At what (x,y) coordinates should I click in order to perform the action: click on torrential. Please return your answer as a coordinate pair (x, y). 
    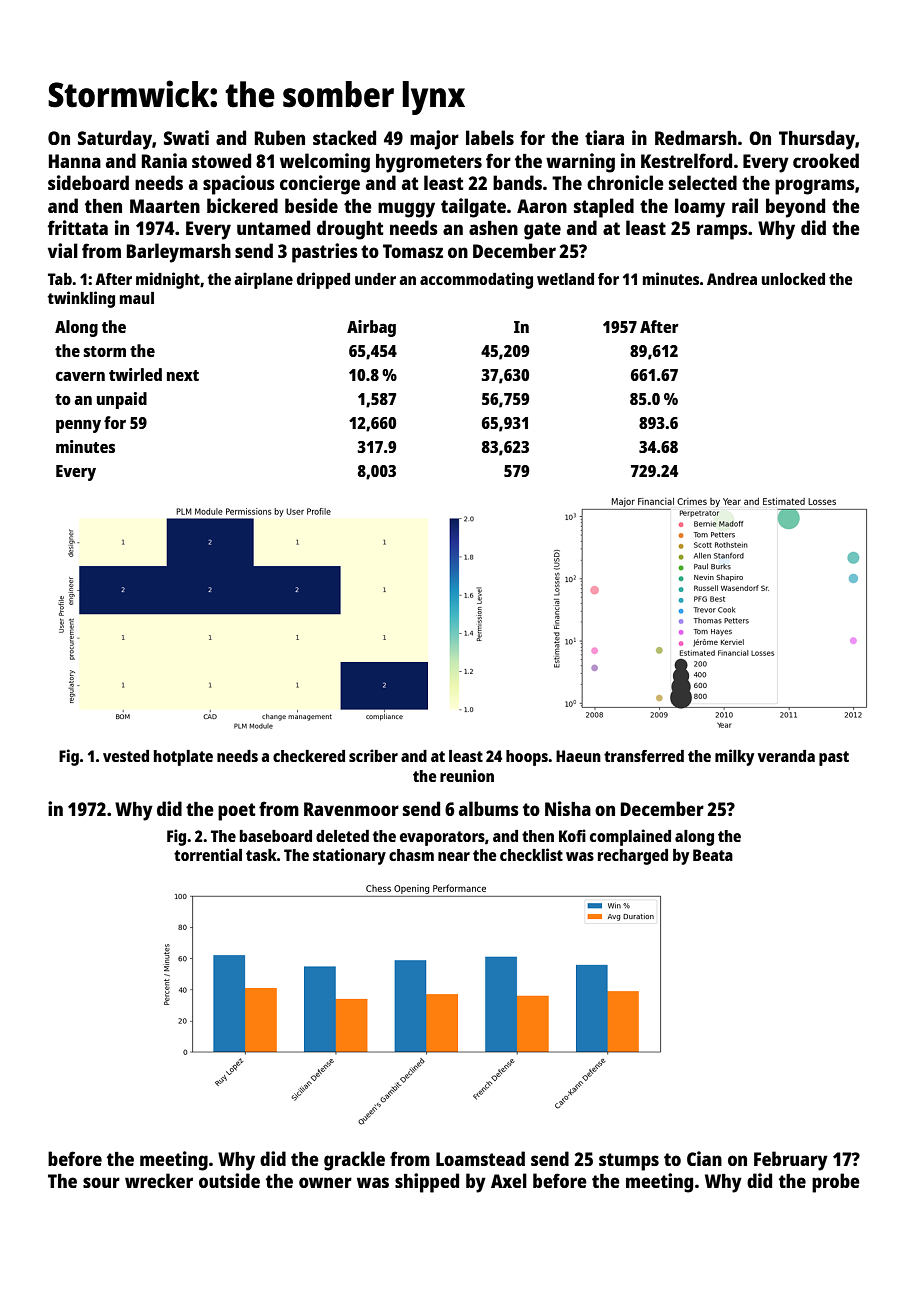
    Looking at the image, I should click on (208, 854).
